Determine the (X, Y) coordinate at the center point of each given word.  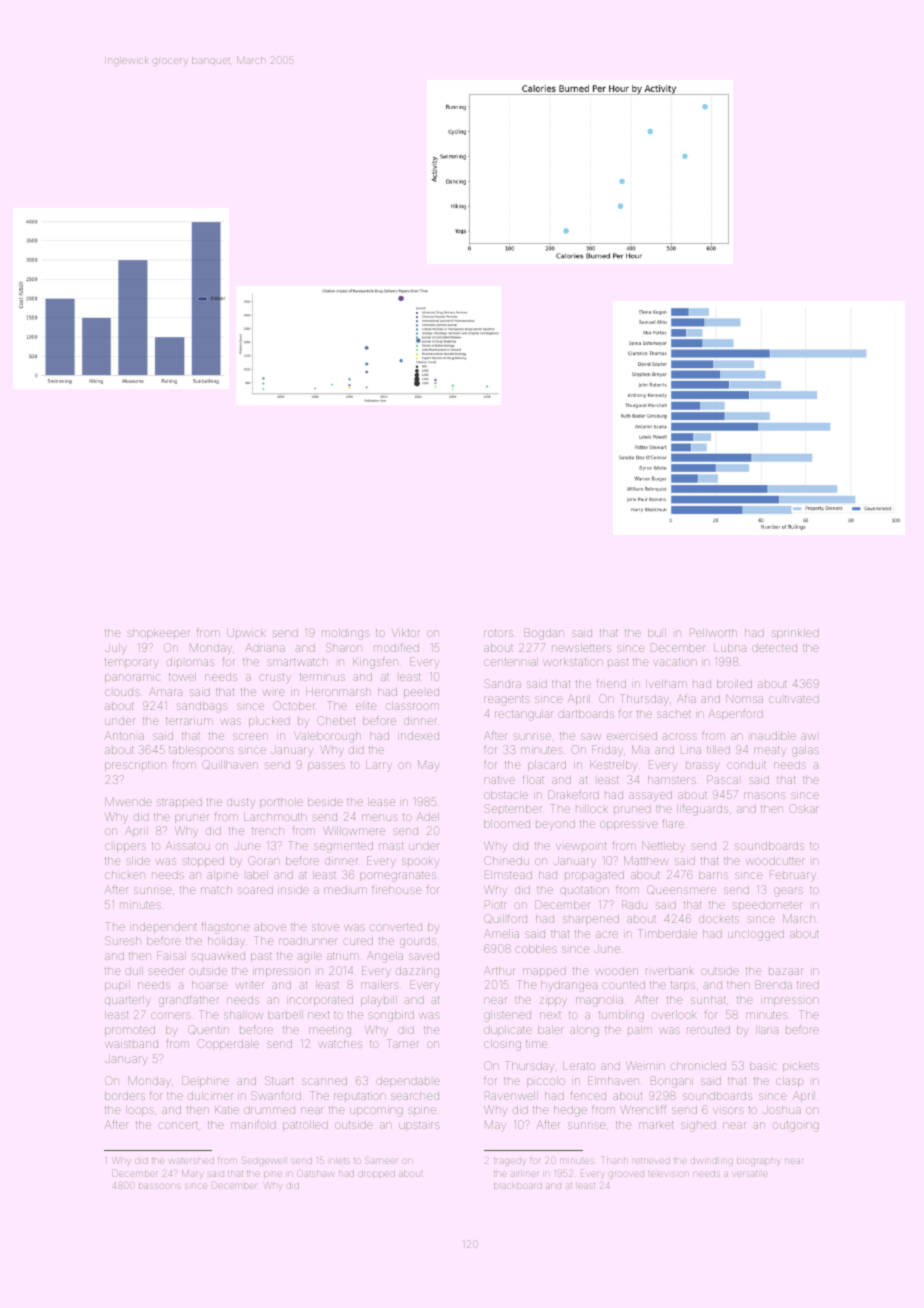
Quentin (208, 1029)
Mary (192, 1174)
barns (713, 875)
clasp (789, 1082)
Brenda (773, 984)
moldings (346, 634)
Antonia (124, 736)
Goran (264, 860)
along (584, 1031)
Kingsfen (375, 663)
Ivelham (666, 684)
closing (502, 1045)
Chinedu (506, 860)
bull (657, 633)
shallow (243, 1015)
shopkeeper (158, 634)
